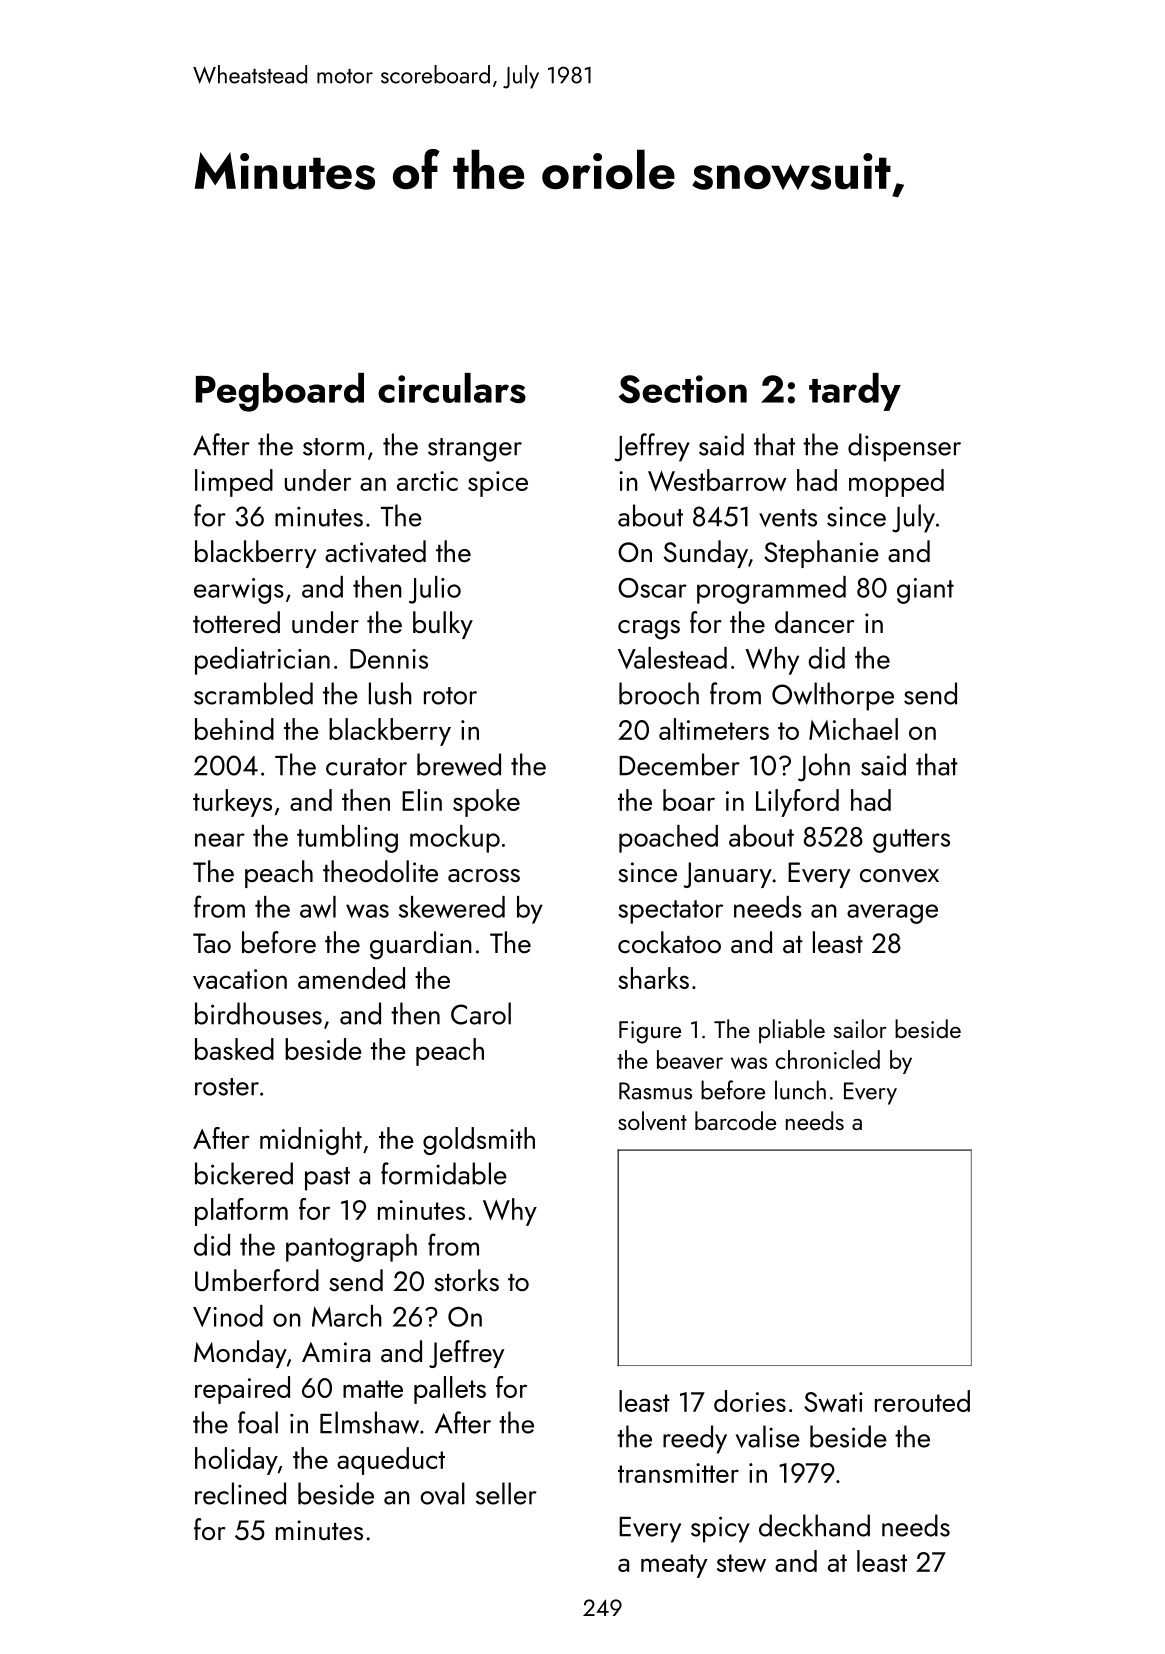 This screenshot has width=1165, height=1654. What do you see at coordinates (855, 392) in the screenshot?
I see `tardy` at bounding box center [855, 392].
